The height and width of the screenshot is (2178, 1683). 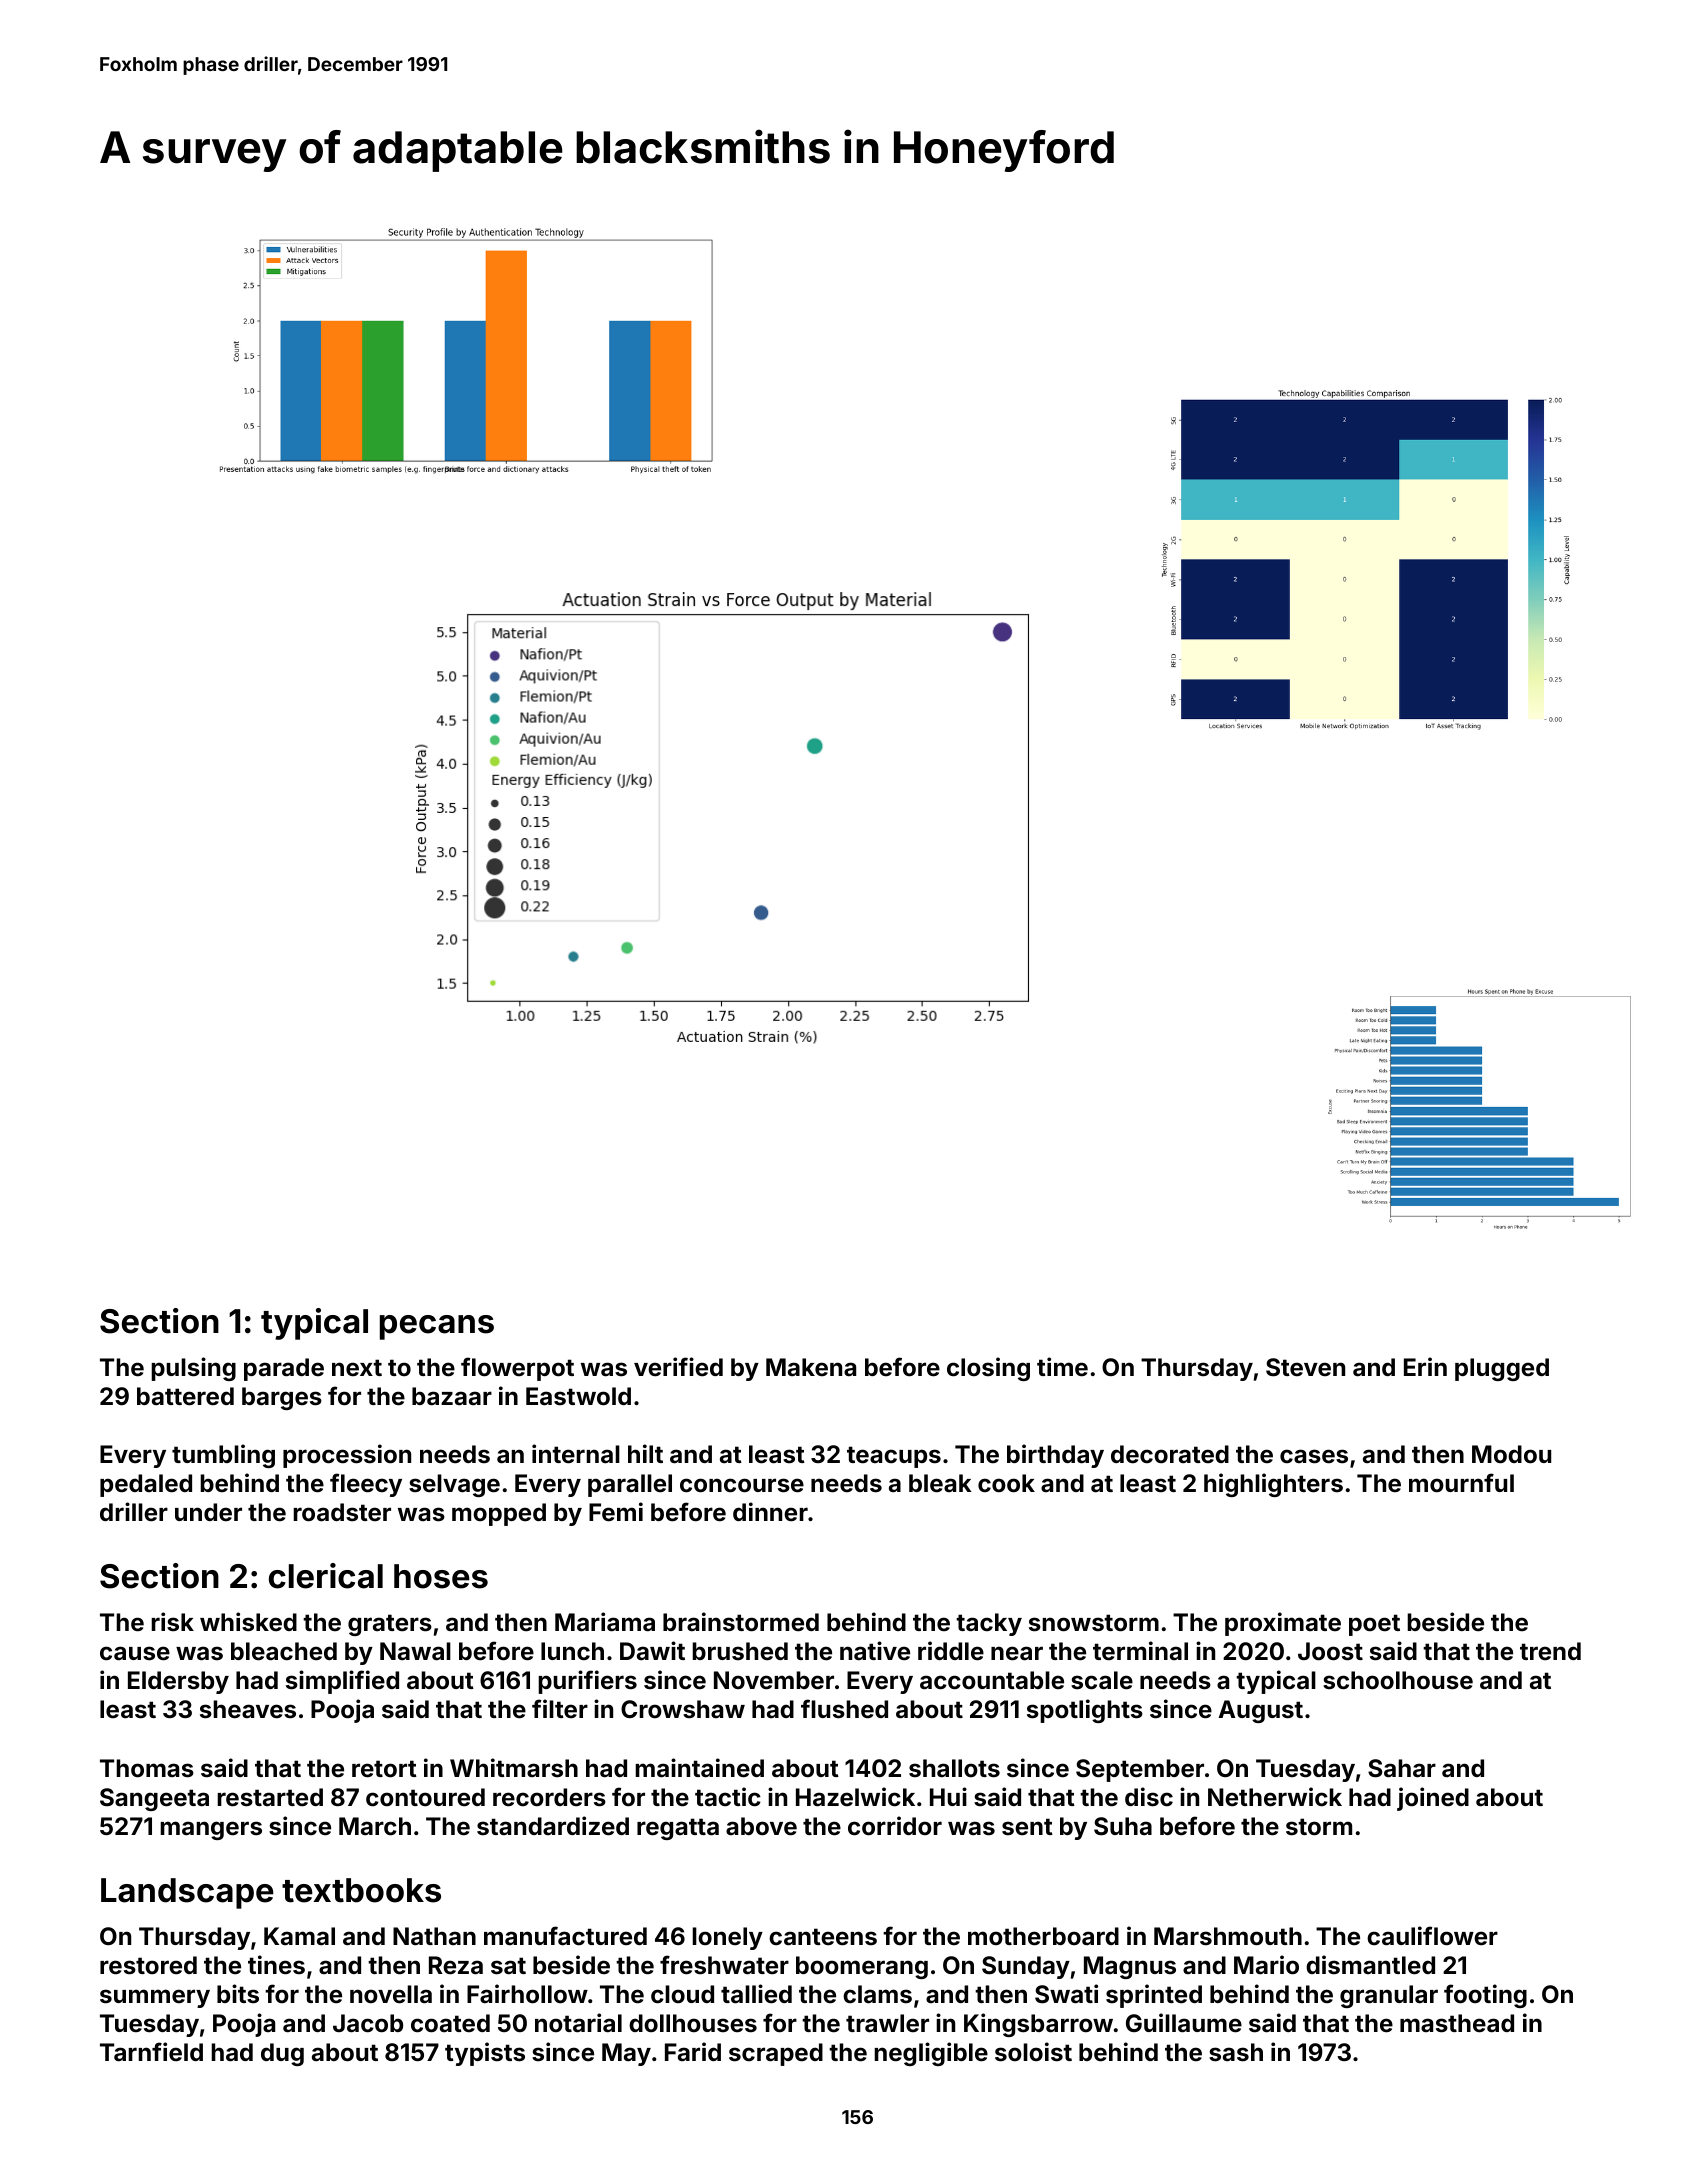 What do you see at coordinates (1457, 2023) in the screenshot?
I see `masthead` at bounding box center [1457, 2023].
